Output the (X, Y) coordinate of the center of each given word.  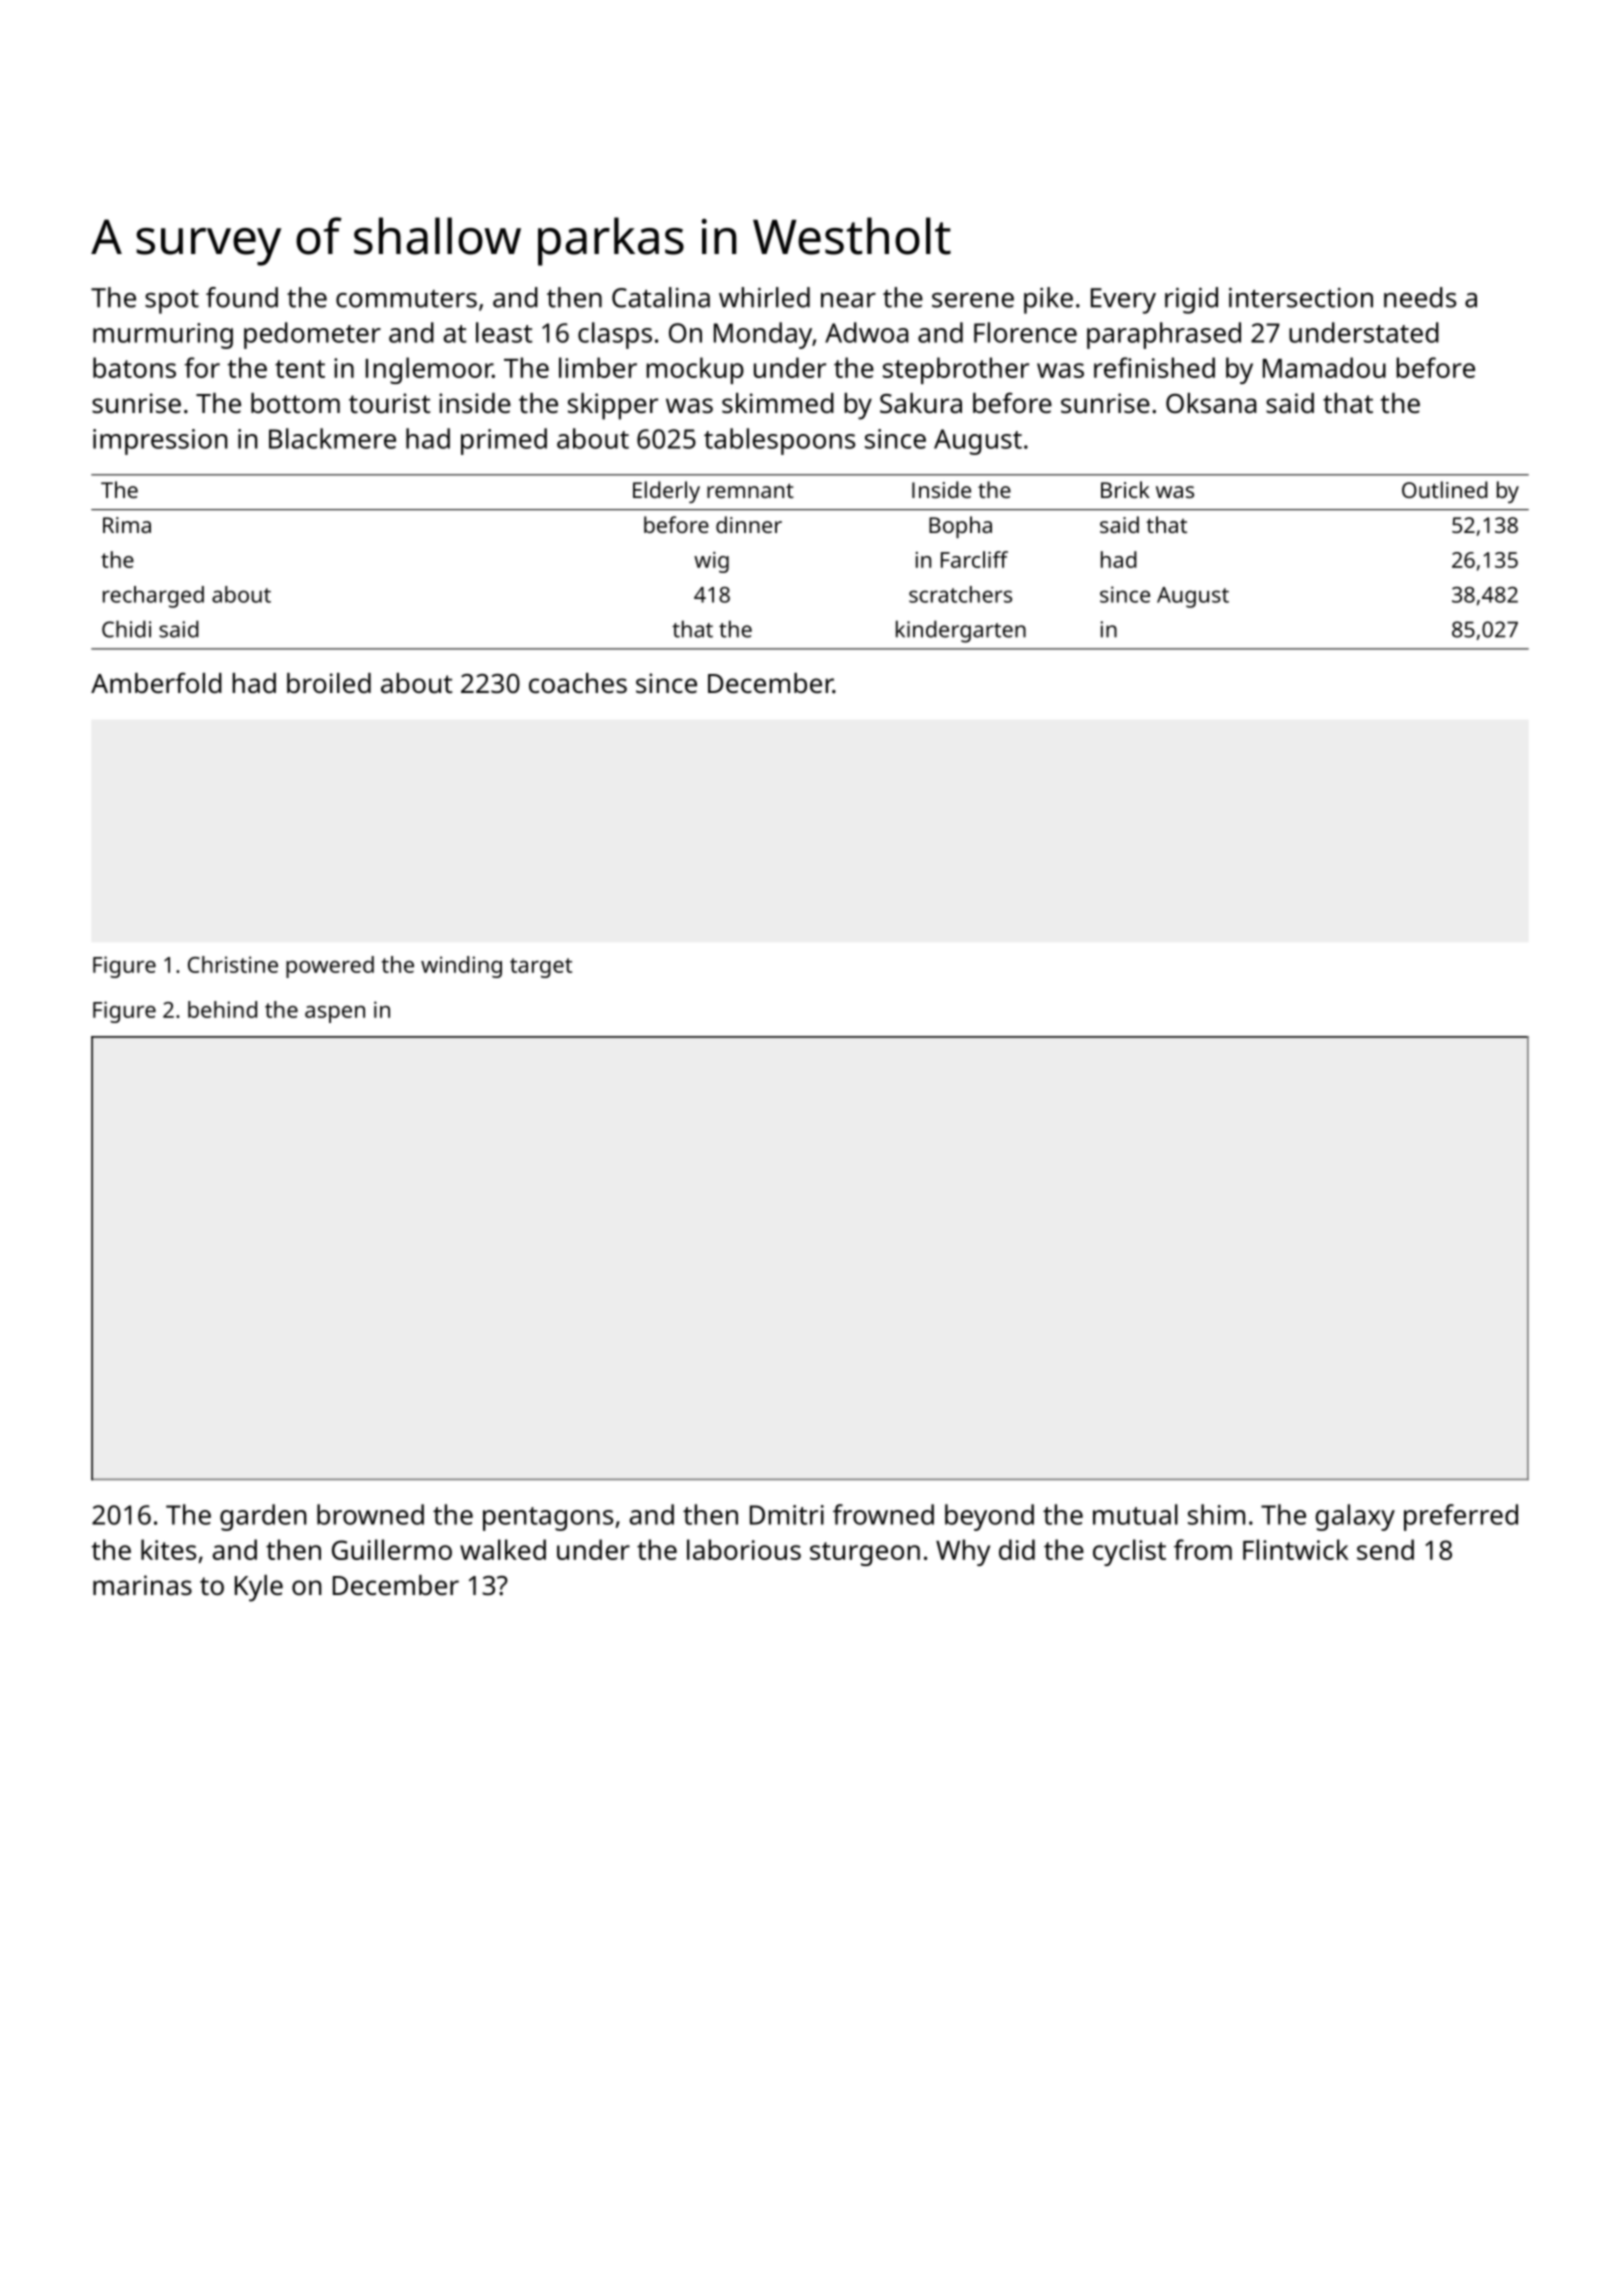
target (541, 968)
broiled (329, 683)
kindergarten (961, 631)
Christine (233, 964)
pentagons (548, 1519)
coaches (578, 683)
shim (1216, 1514)
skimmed (778, 403)
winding (461, 967)
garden (263, 1517)
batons (134, 367)
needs (1420, 297)
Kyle (259, 1588)
